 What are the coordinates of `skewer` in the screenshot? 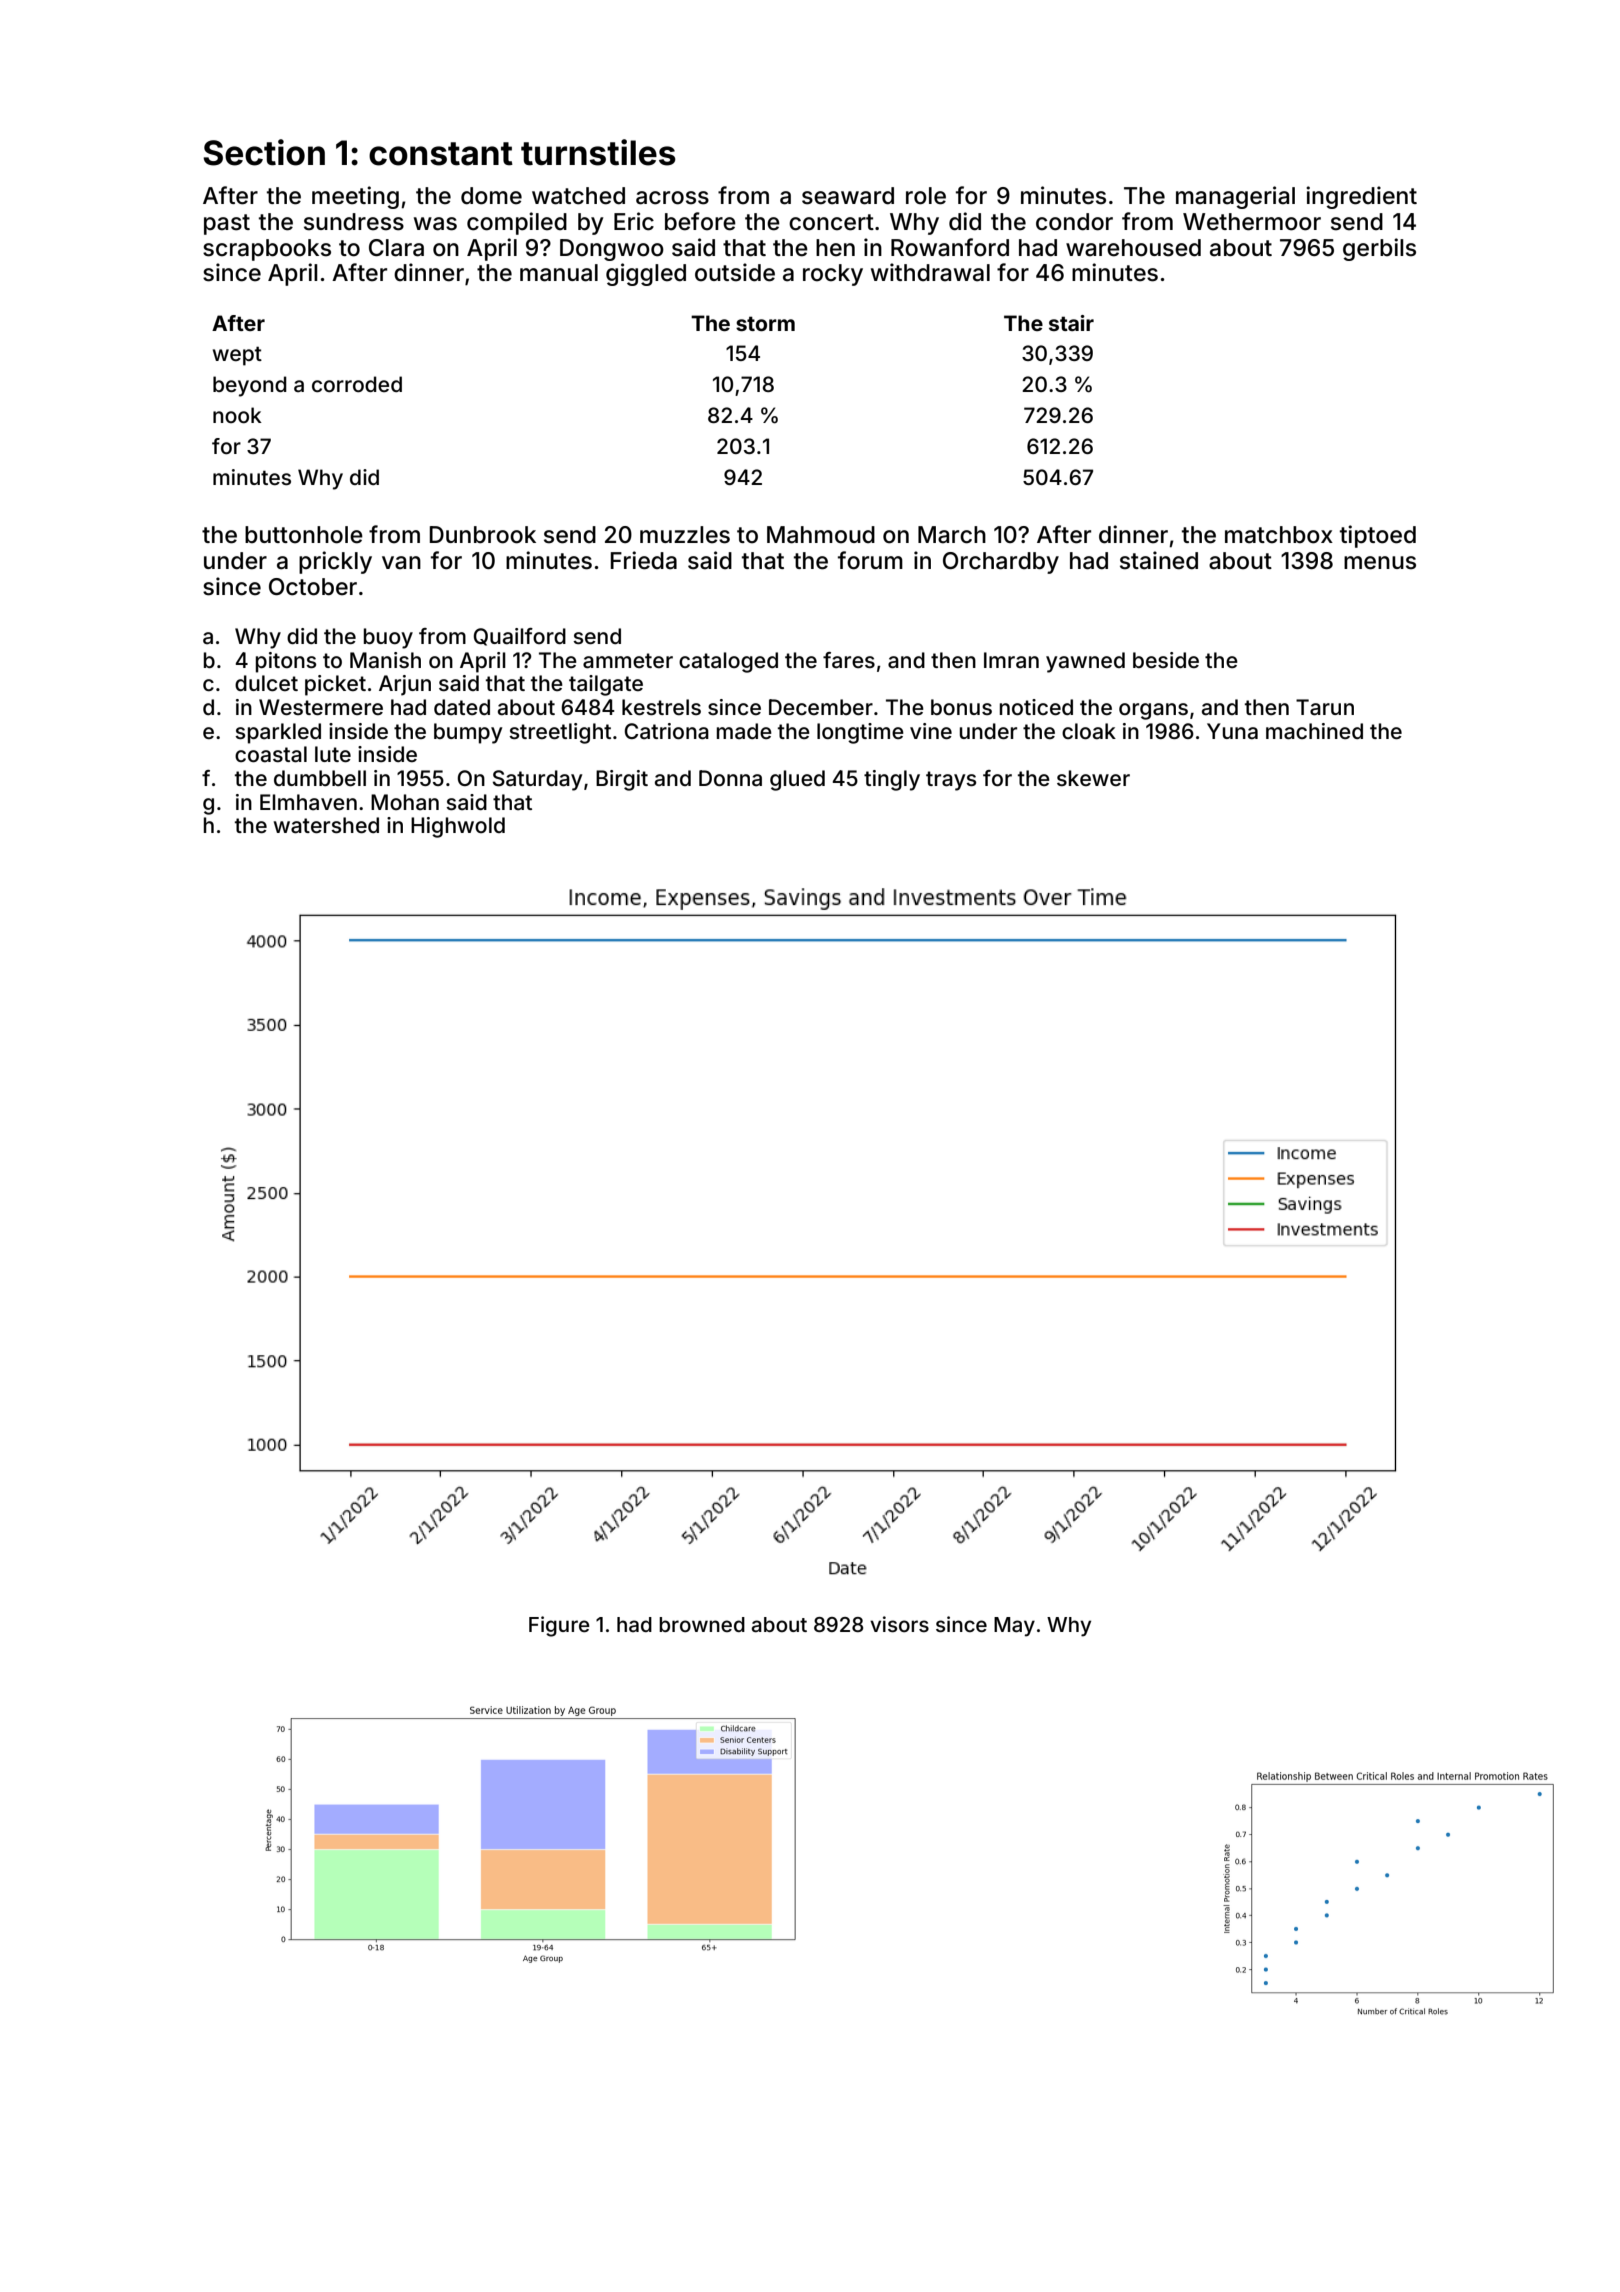 It's located at (1093, 778).
